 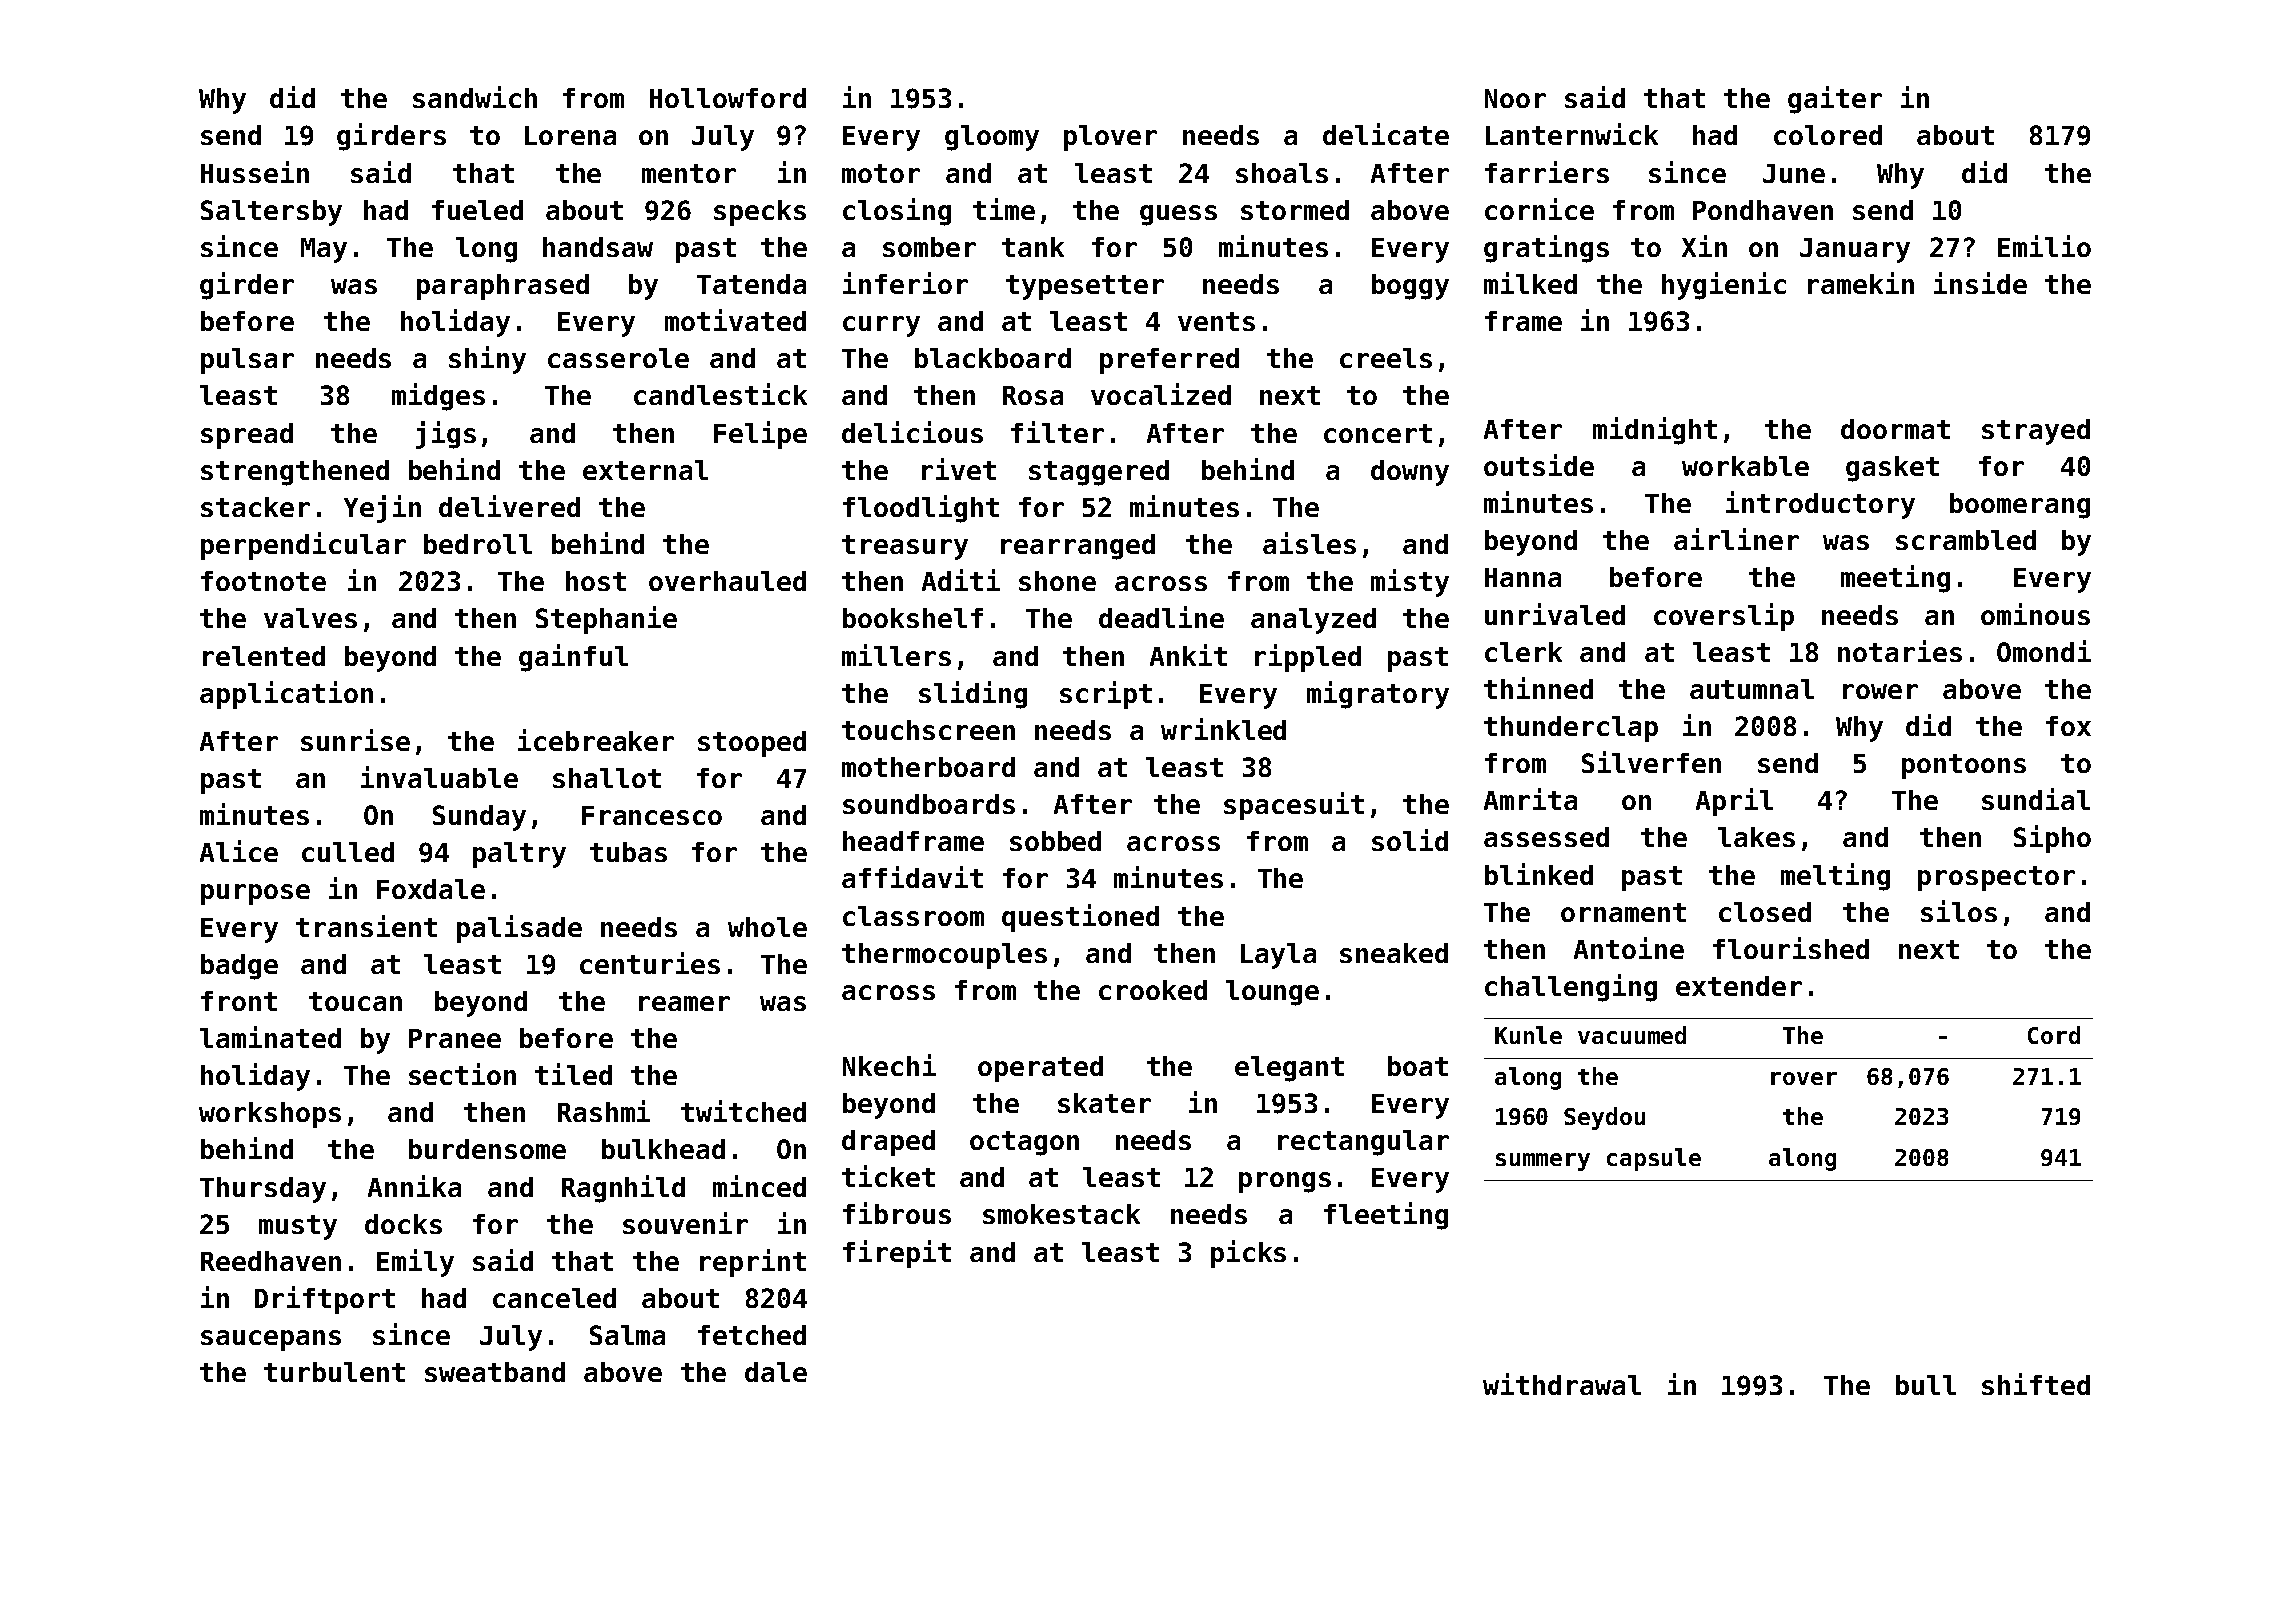 I want to click on sandwich, so click(x=475, y=97).
